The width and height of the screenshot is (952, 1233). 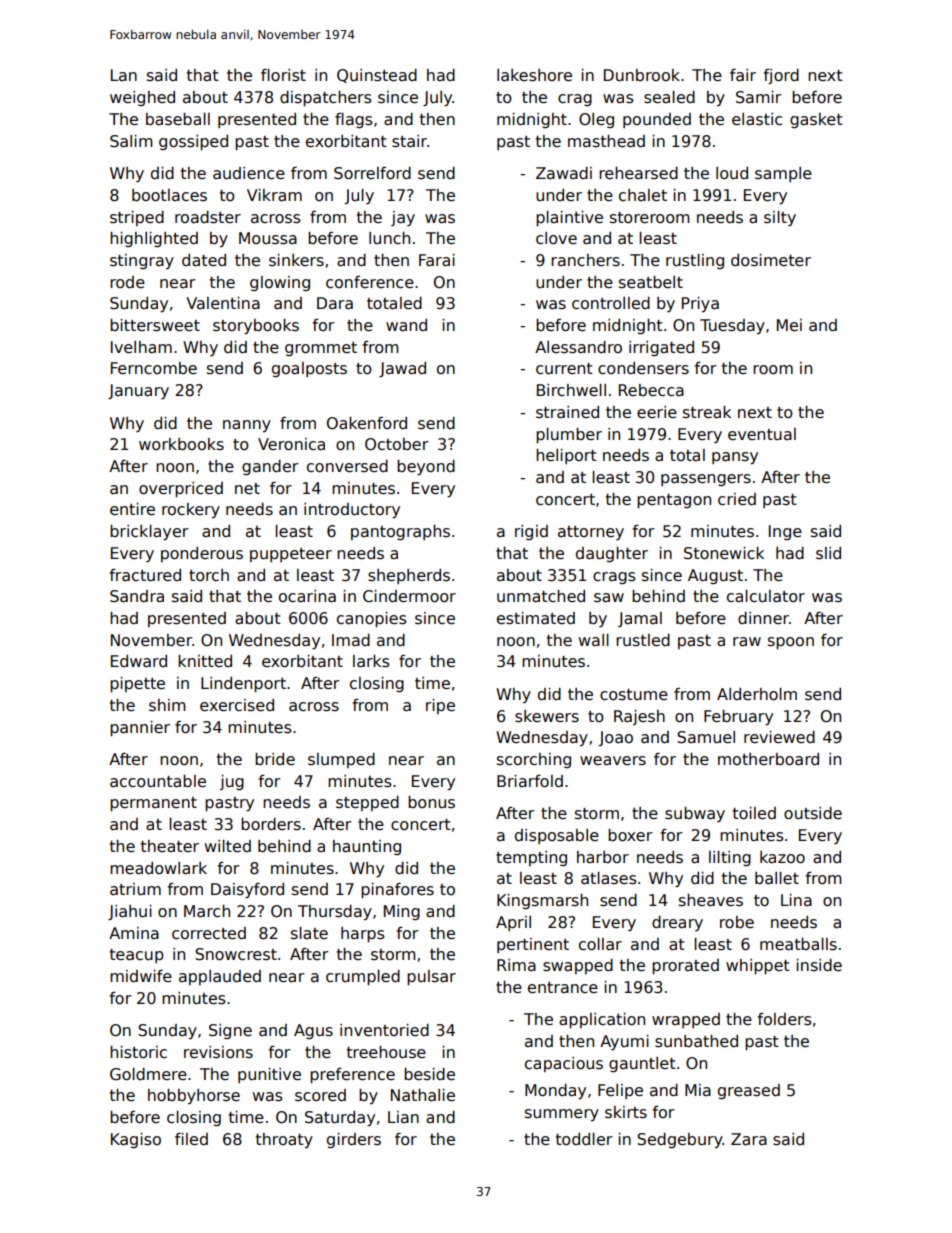 What do you see at coordinates (291, 555) in the screenshot?
I see `puppeteer` at bounding box center [291, 555].
